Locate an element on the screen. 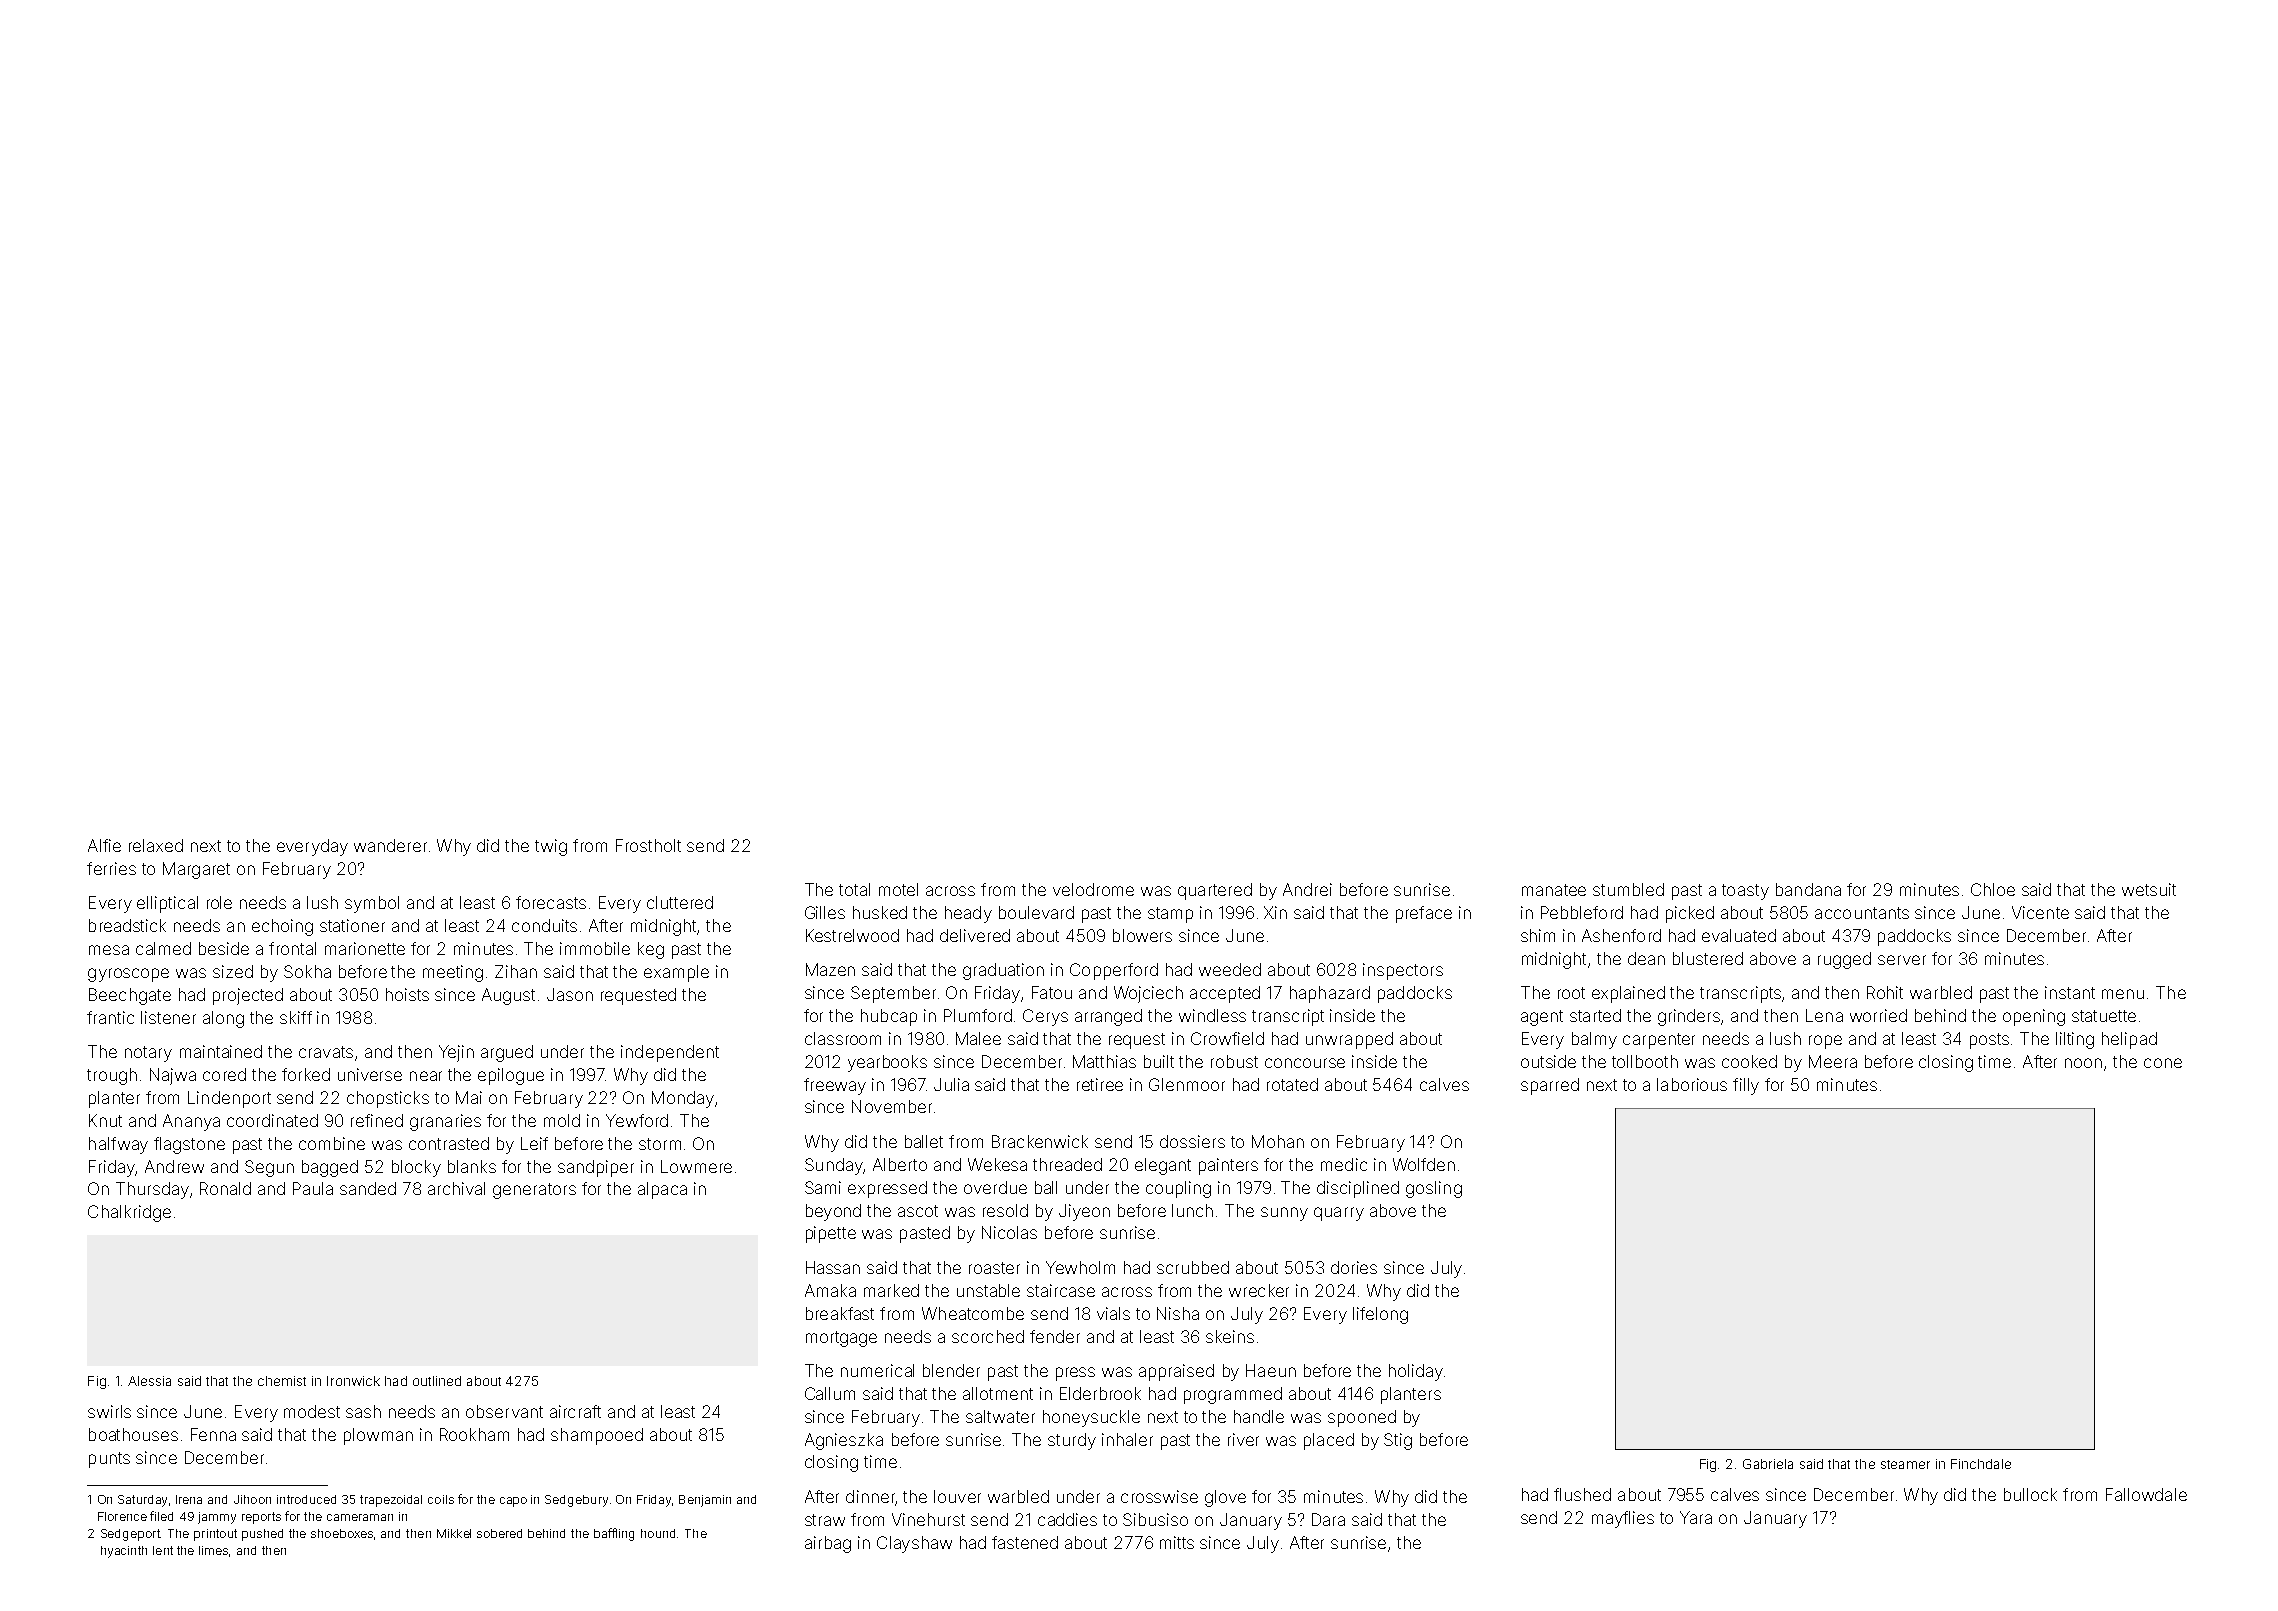  Jiyeon is located at coordinates (1084, 1212).
